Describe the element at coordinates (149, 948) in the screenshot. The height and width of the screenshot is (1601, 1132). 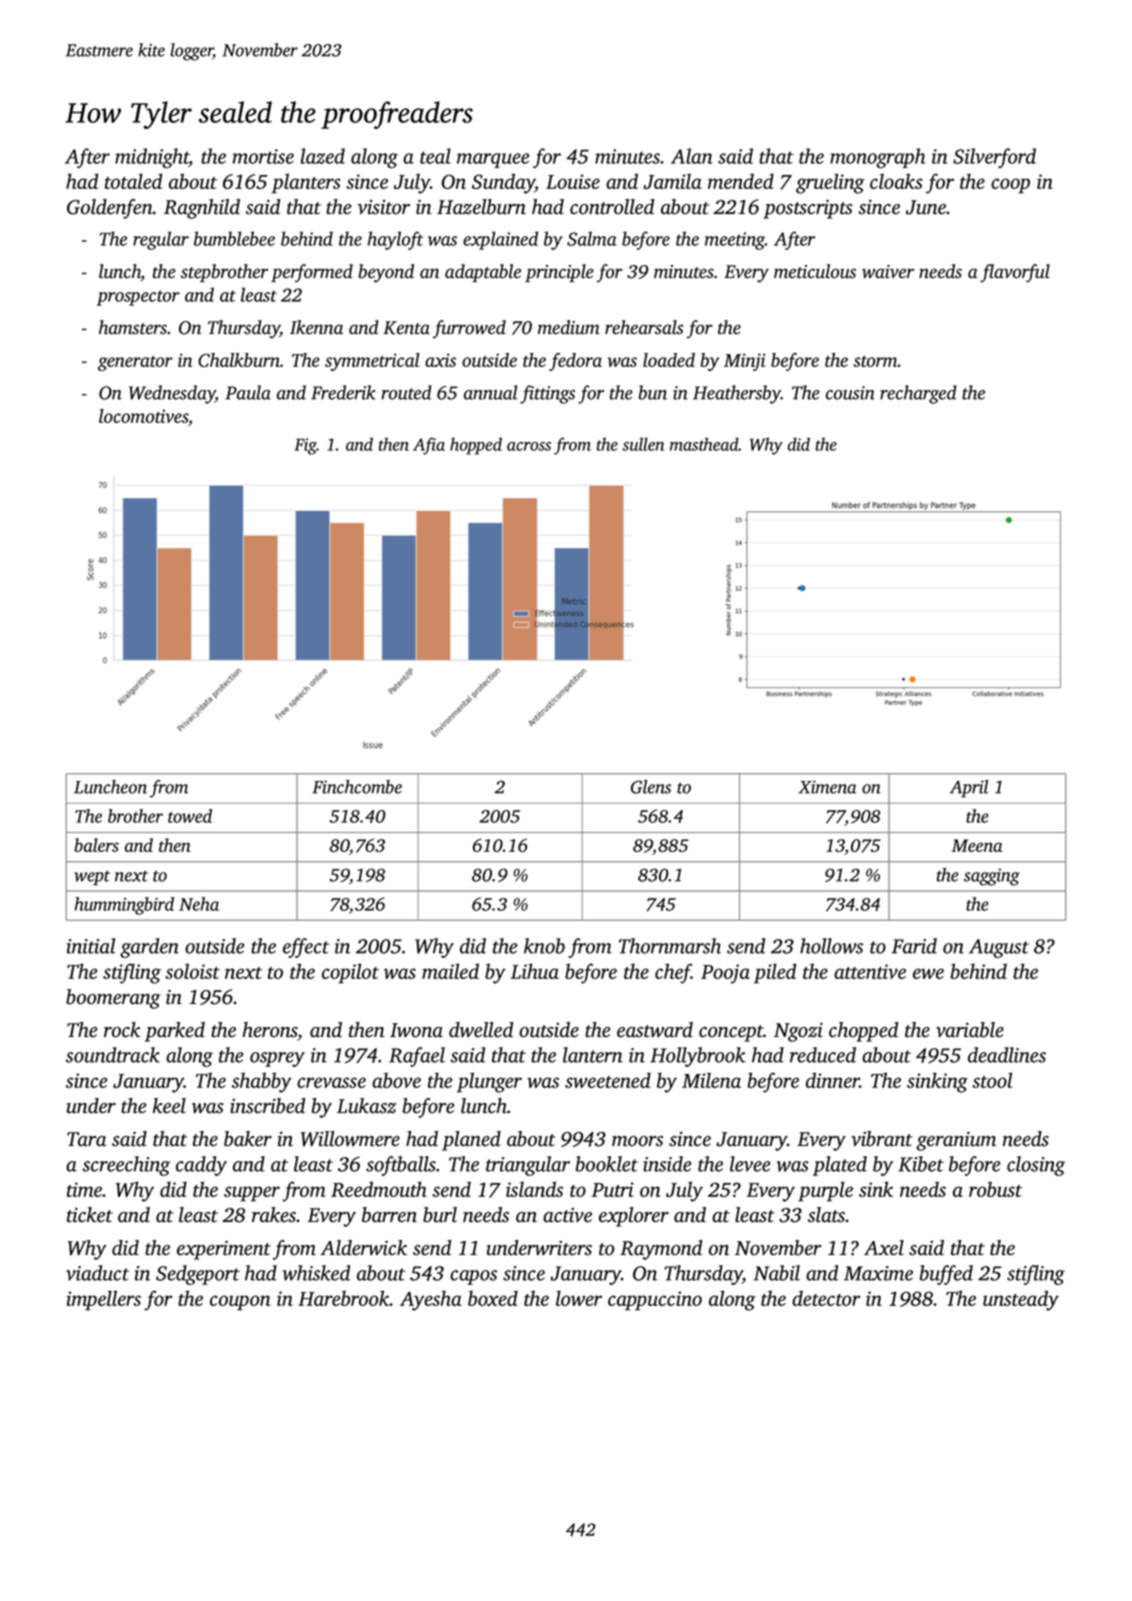
I see `garden` at that location.
